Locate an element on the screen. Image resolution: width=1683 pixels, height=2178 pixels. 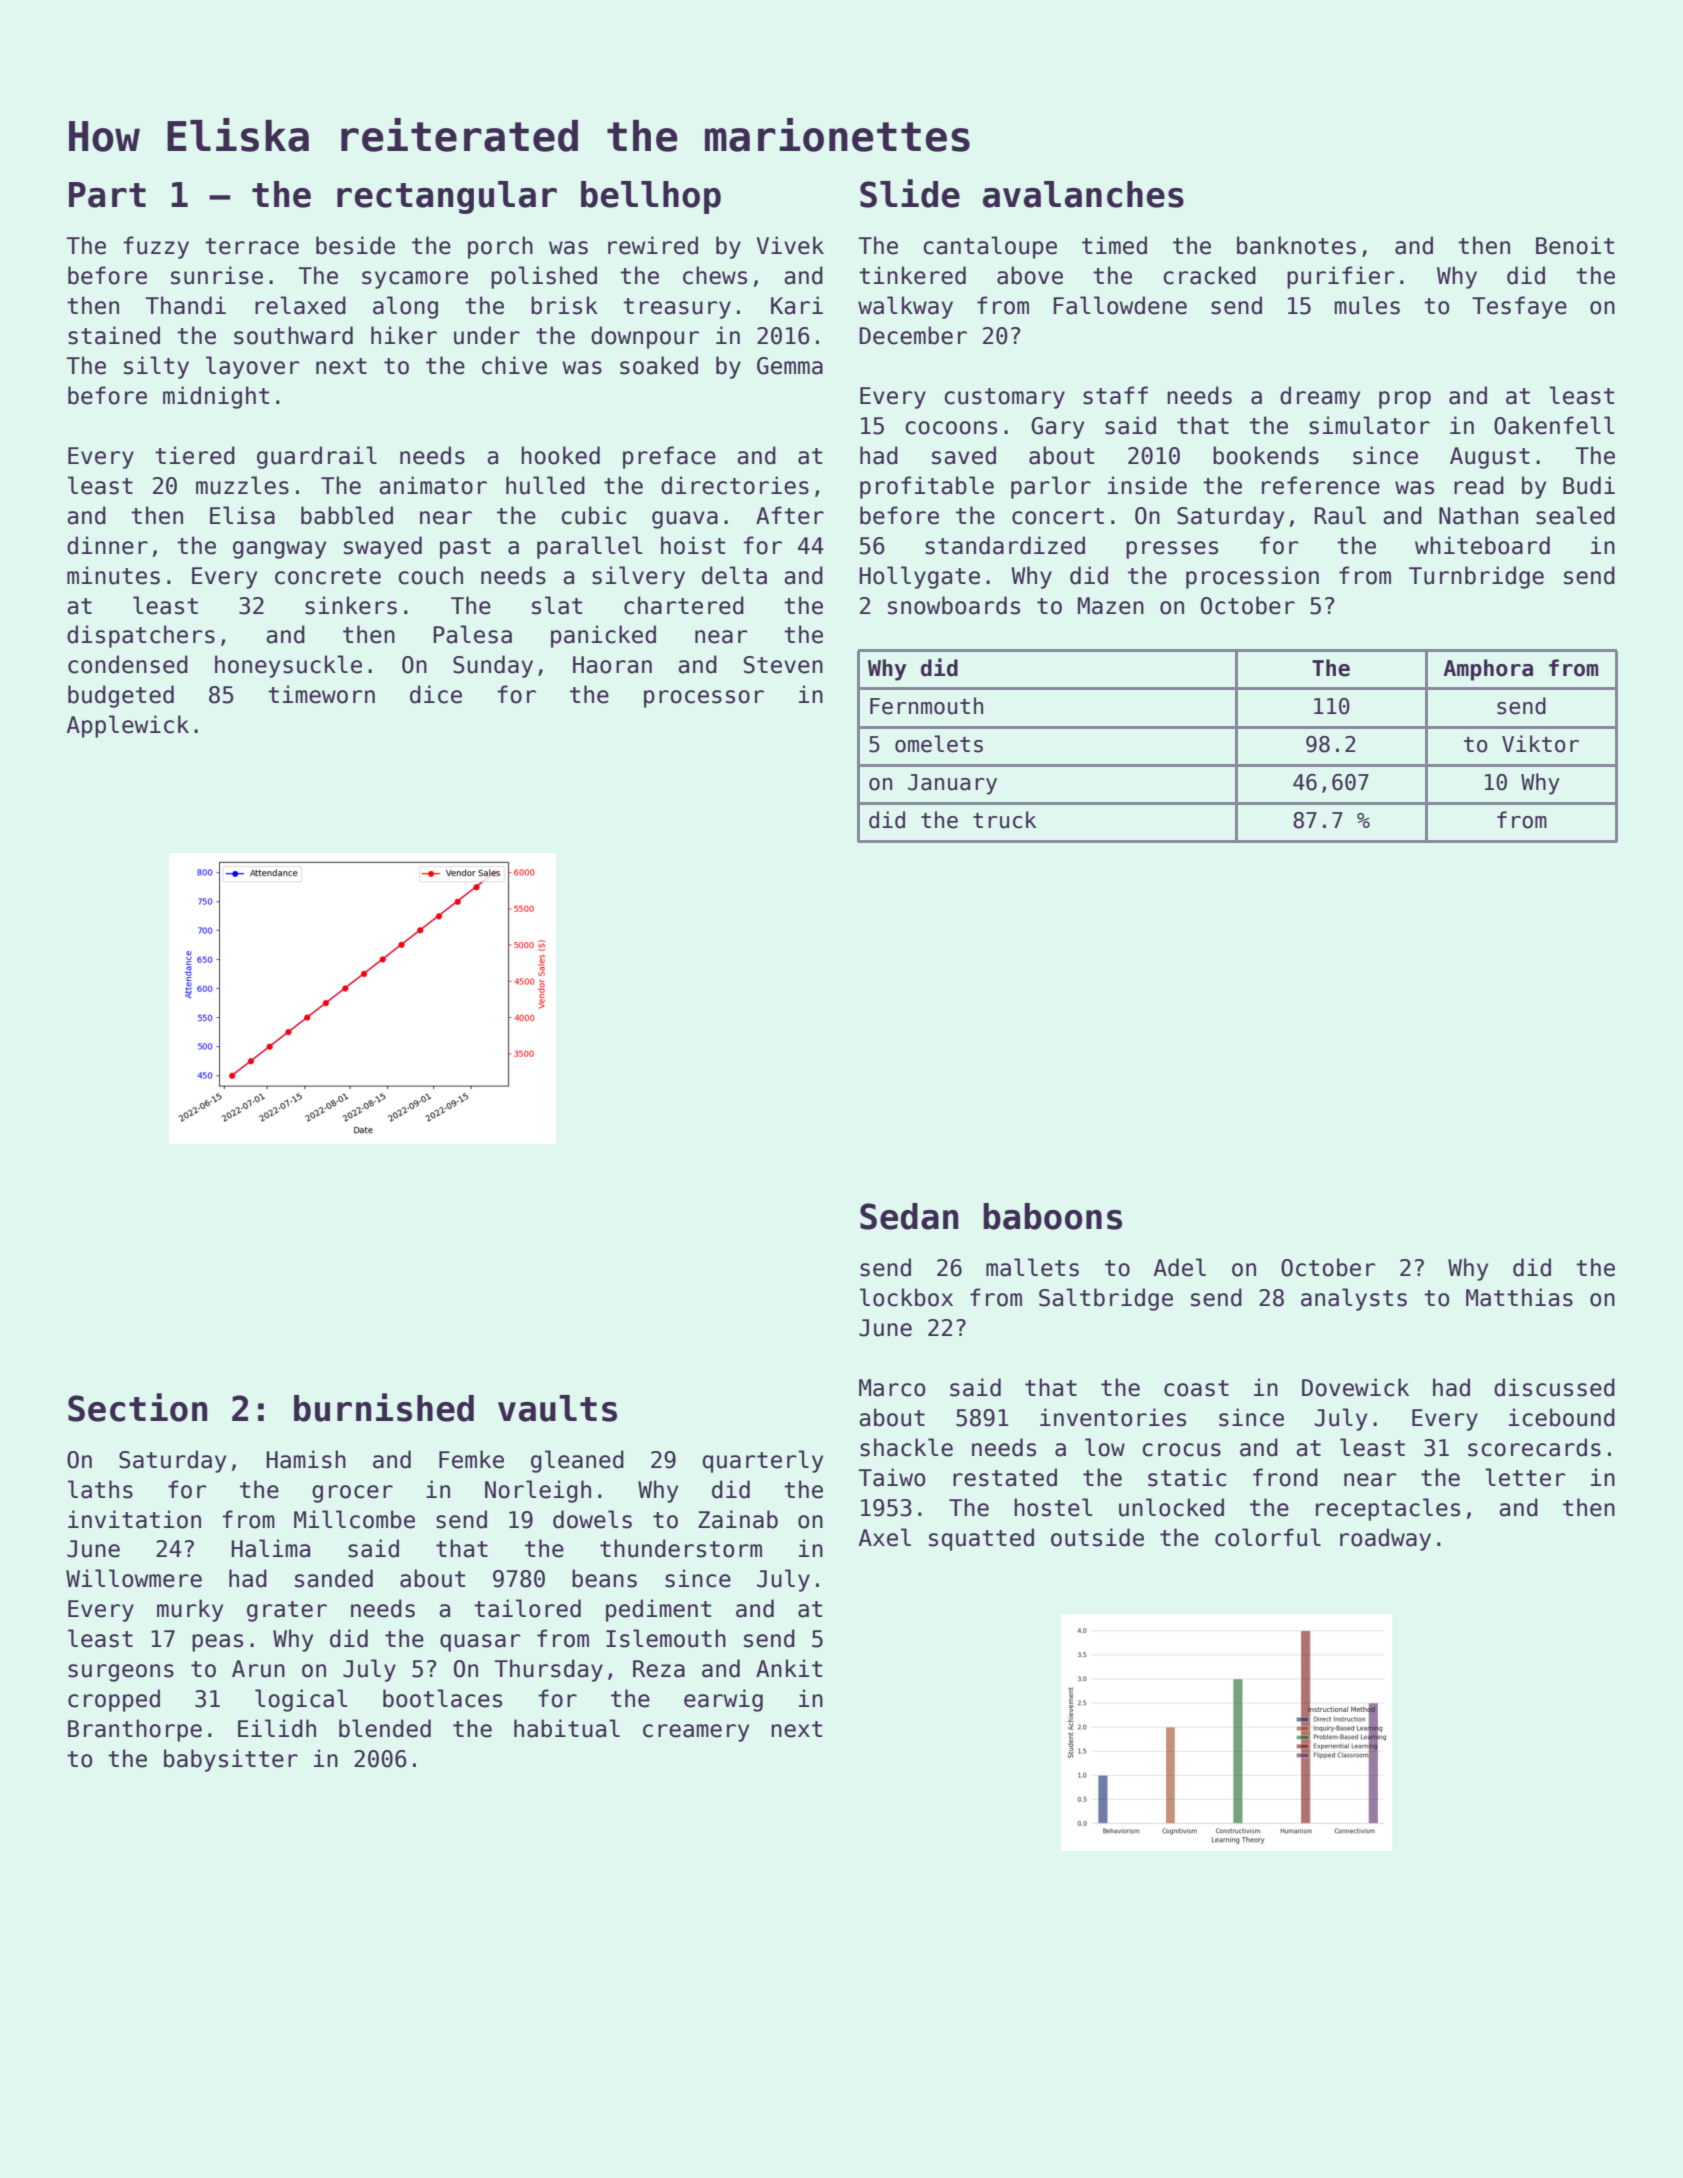
Matthias is located at coordinates (1519, 1297).
